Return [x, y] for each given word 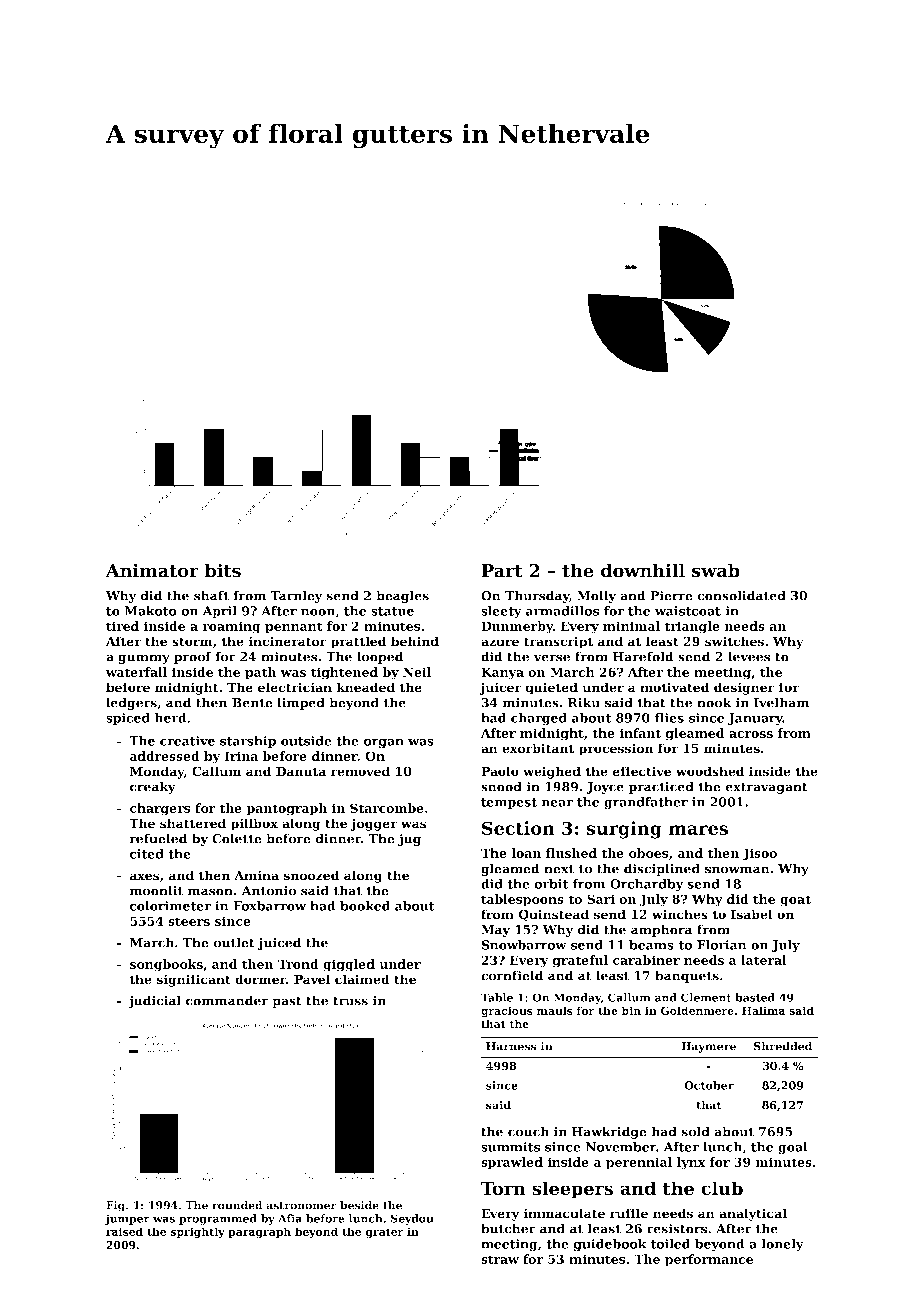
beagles [402, 596]
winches [680, 914]
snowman [737, 870]
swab [716, 570]
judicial [154, 1001]
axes [144, 877]
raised [124, 1231]
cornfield [512, 975]
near [557, 803]
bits [222, 570]
